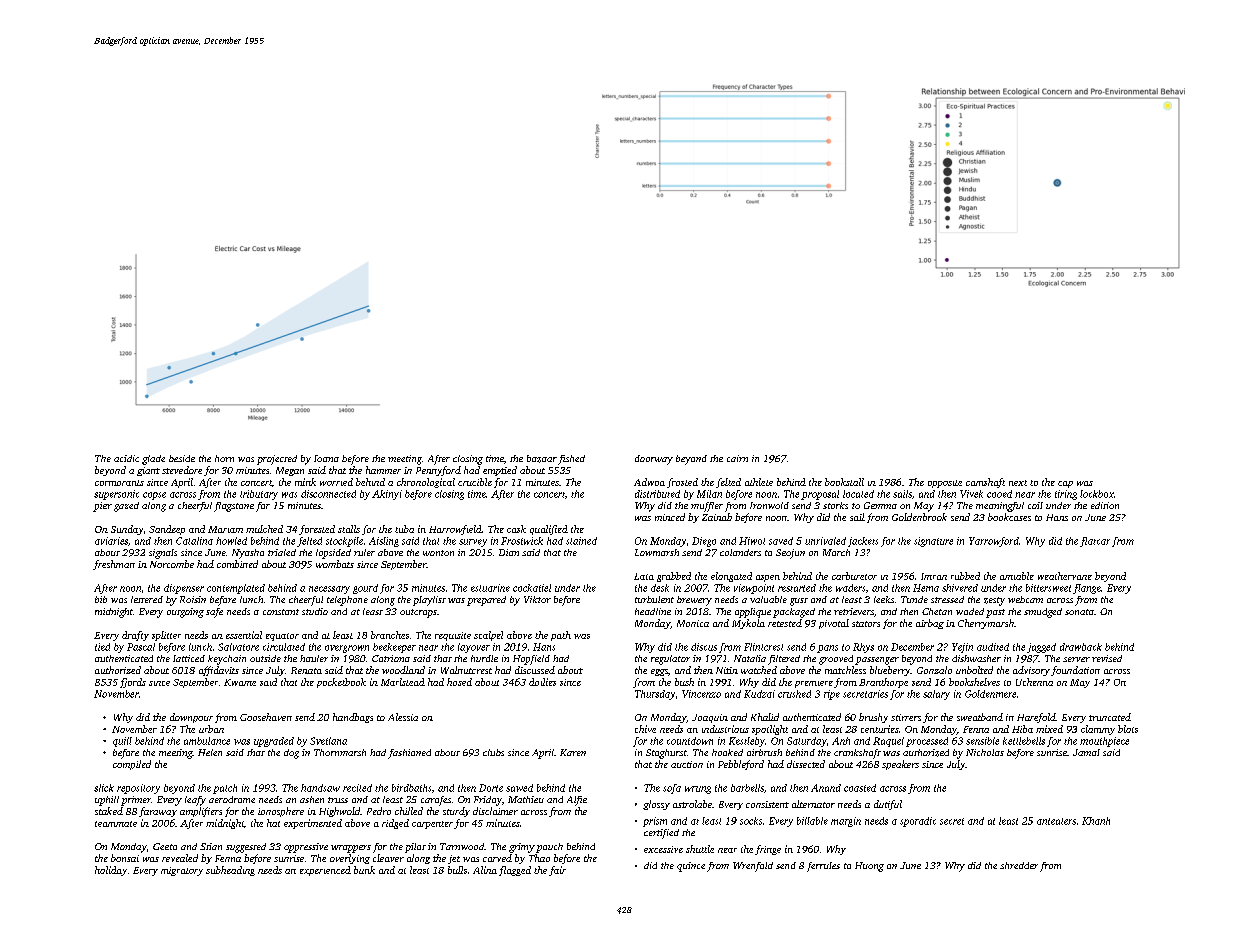 Image resolution: width=1233 pixels, height=952 pixels. I want to click on Joaquin, so click(710, 718).
